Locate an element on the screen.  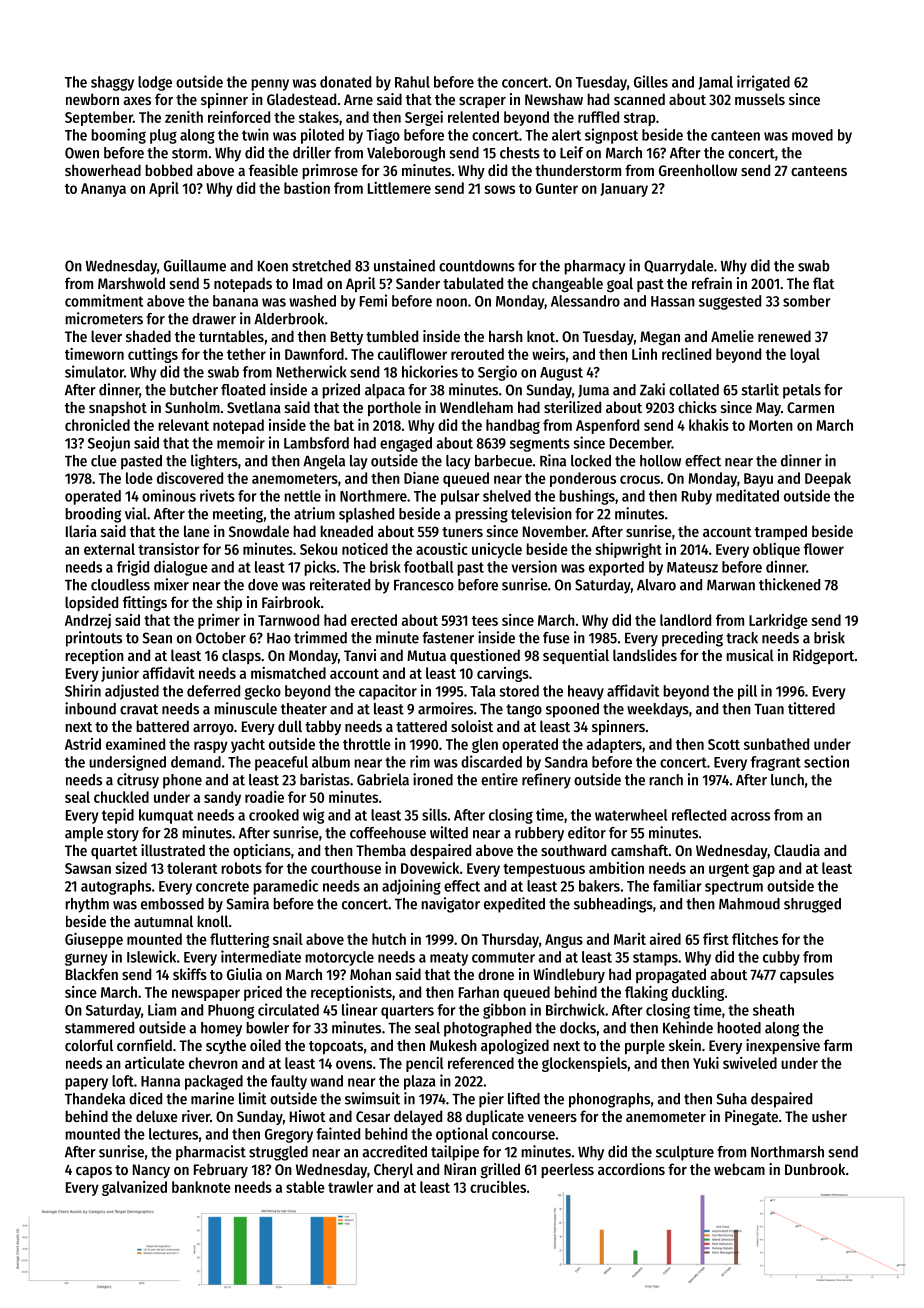
Astrid is located at coordinates (83, 744).
